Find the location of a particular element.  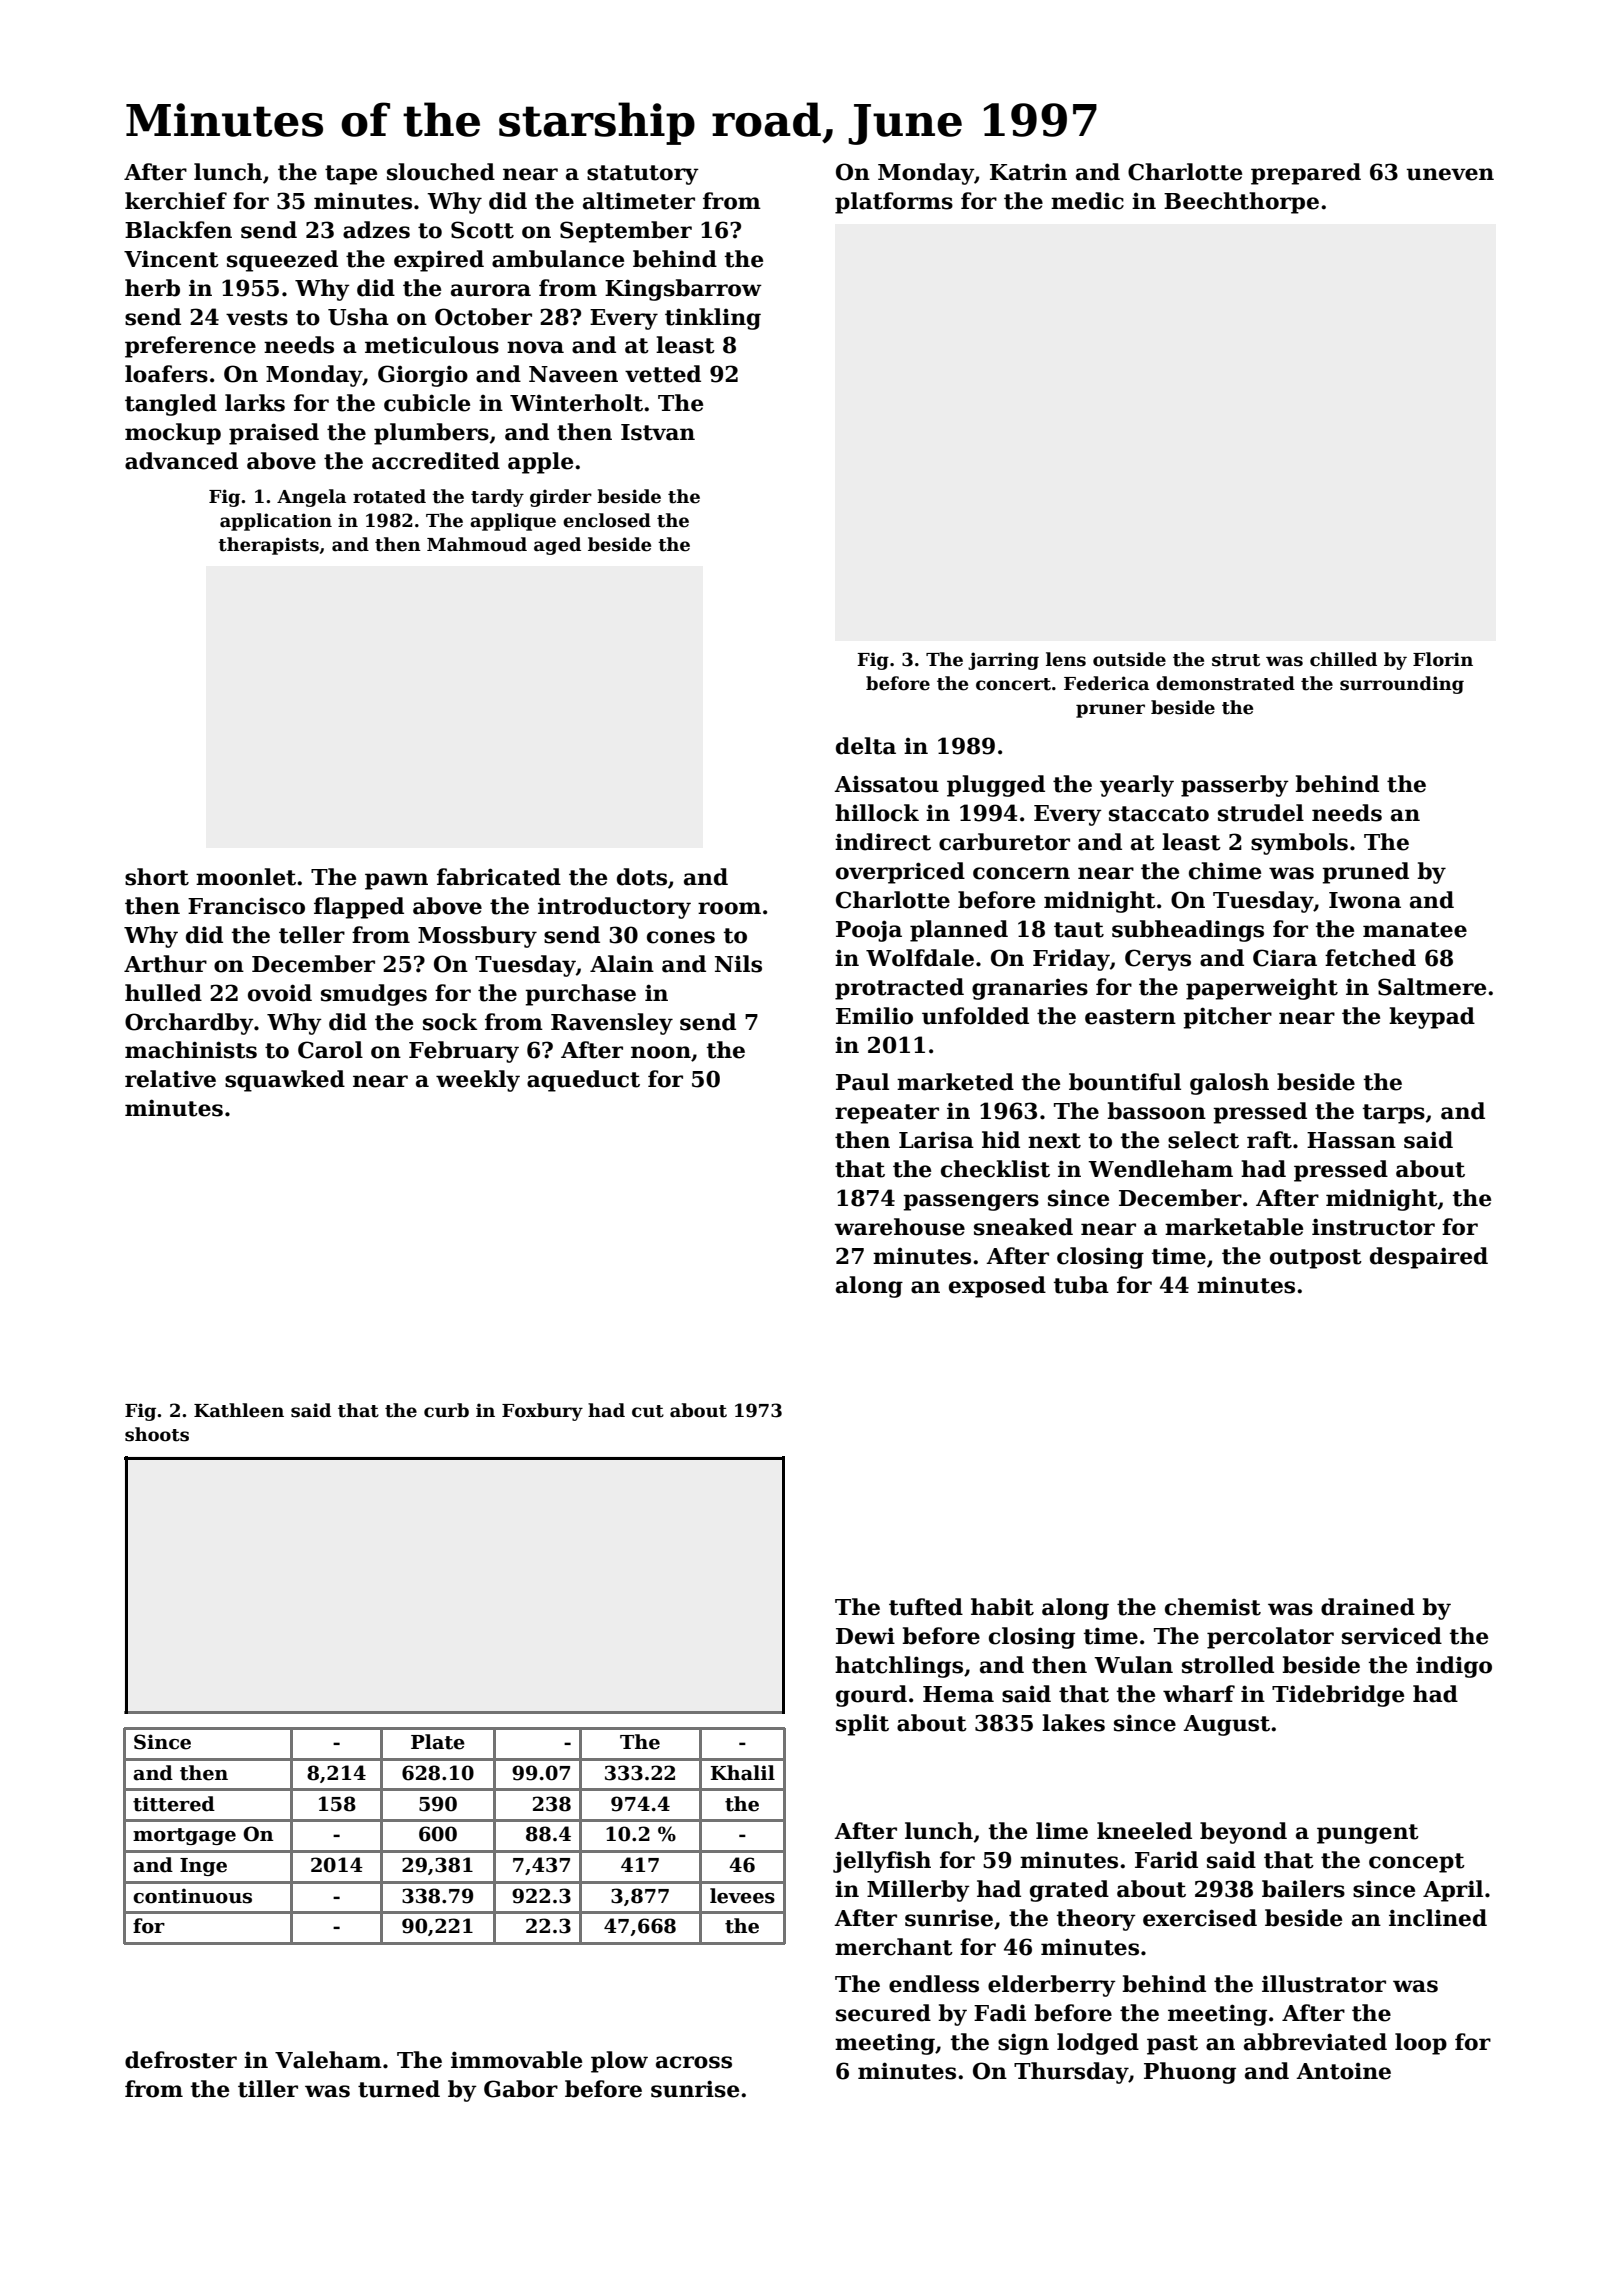

Ravensley is located at coordinates (612, 1024).
